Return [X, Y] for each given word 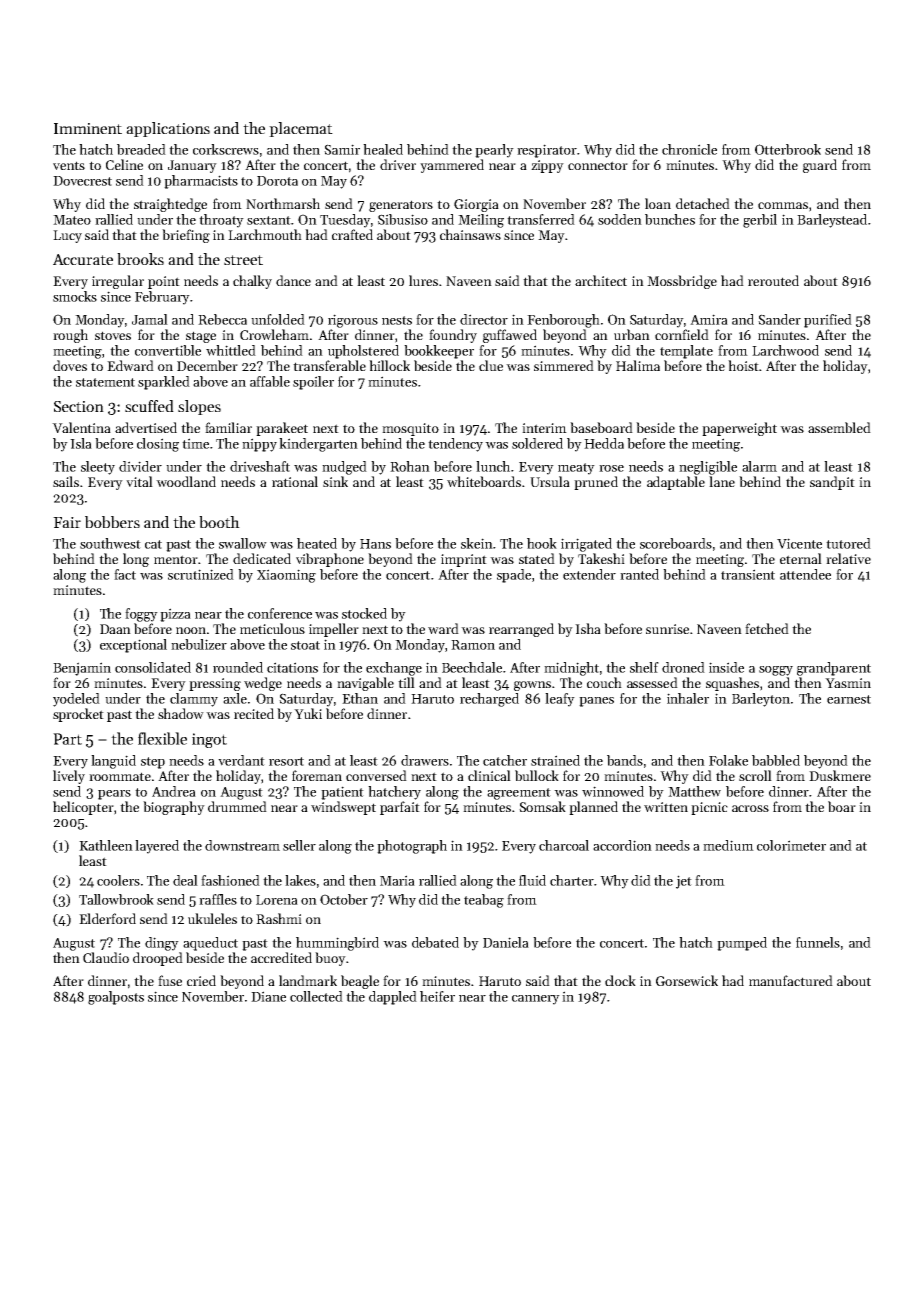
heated [317, 543]
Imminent [88, 128]
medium [728, 845]
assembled [839, 427]
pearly [494, 151]
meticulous [272, 628]
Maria [397, 880]
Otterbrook [788, 149]
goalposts [116, 998]
